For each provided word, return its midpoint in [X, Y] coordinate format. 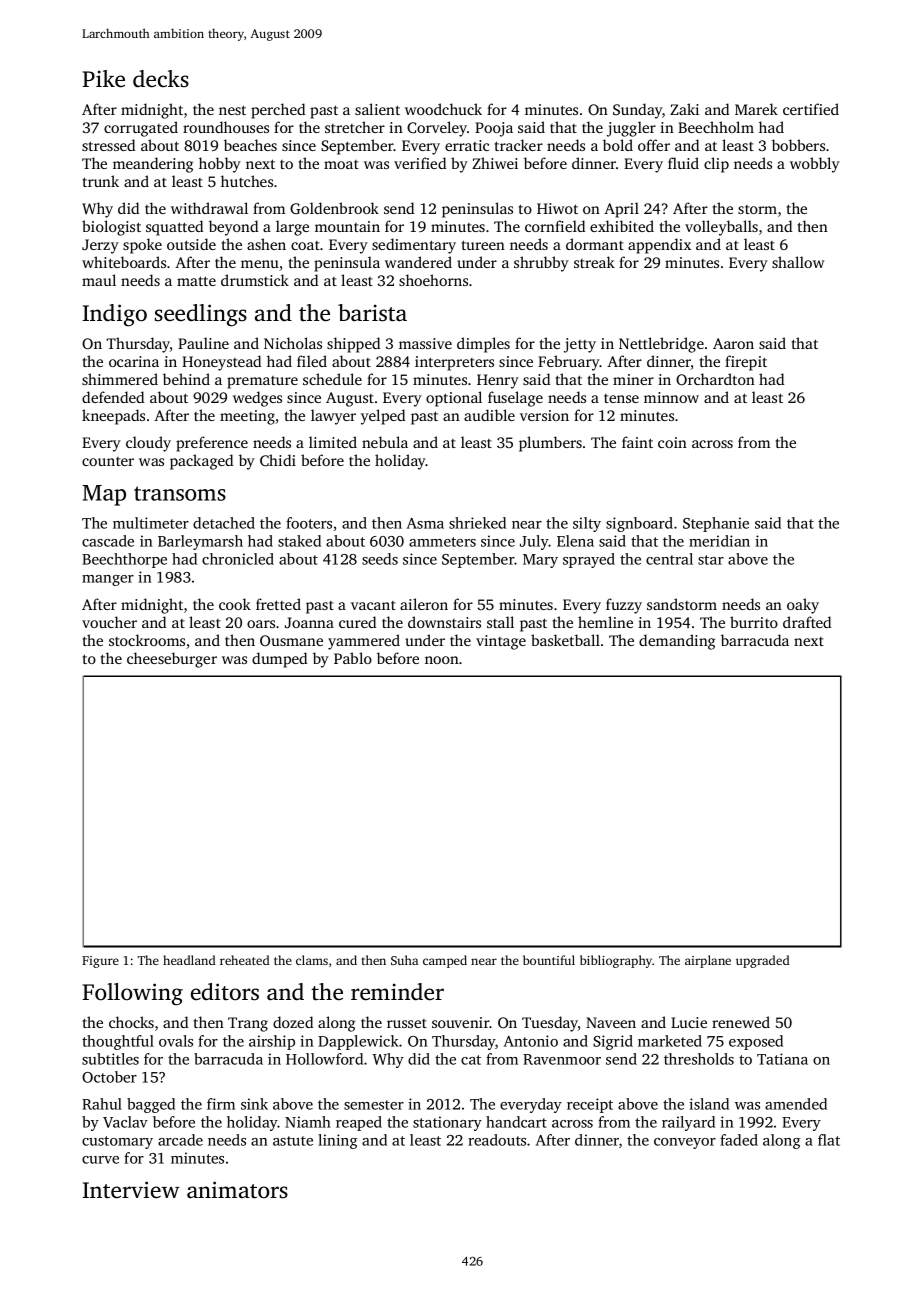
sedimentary [414, 246]
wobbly [815, 165]
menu [260, 264]
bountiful [549, 960]
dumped [279, 660]
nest [232, 110]
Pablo [353, 658]
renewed [741, 1022]
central [669, 559]
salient [377, 109]
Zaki [684, 109]
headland [189, 960]
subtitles [110, 1059]
